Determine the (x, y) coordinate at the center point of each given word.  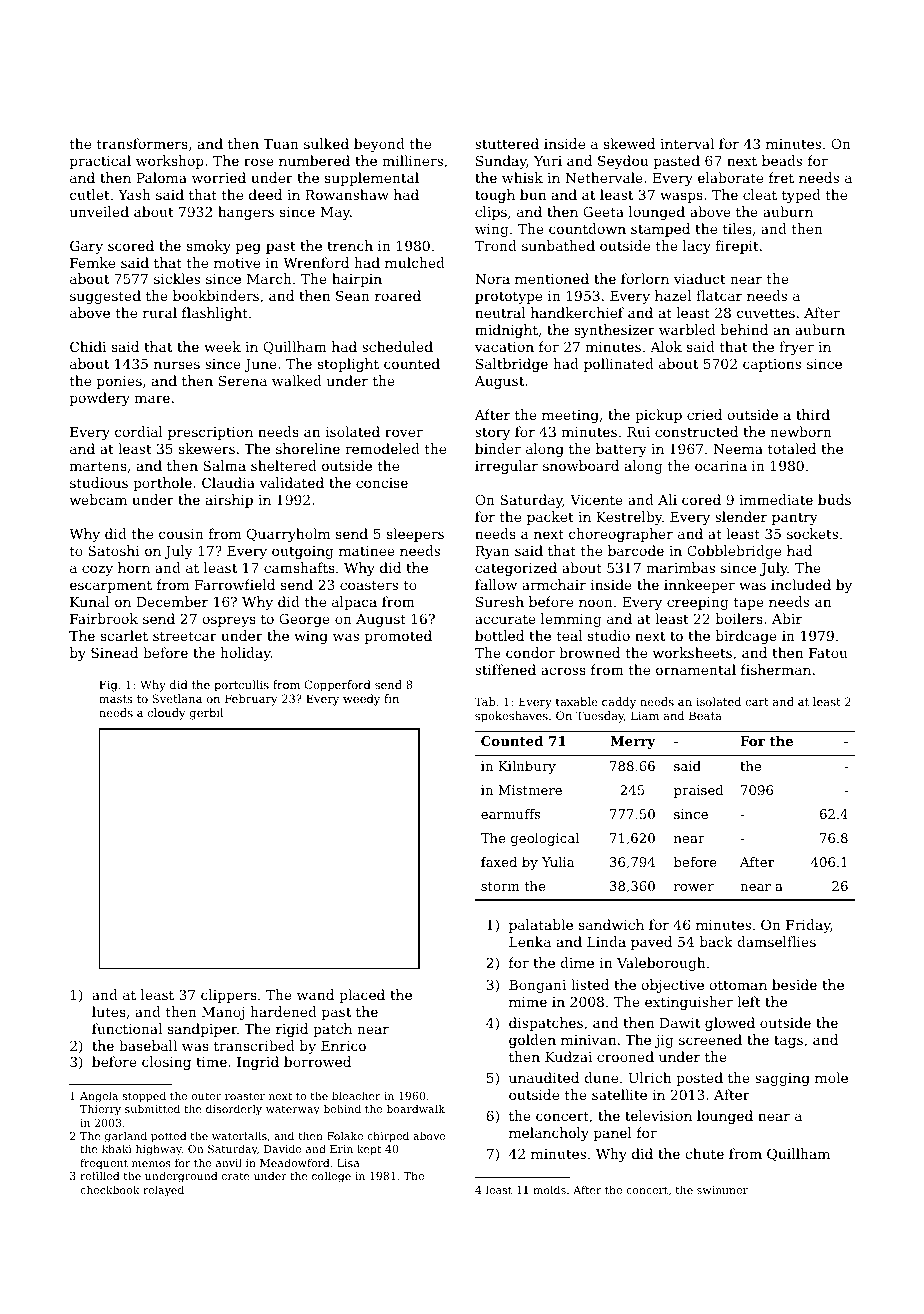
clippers (229, 996)
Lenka (530, 941)
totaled (792, 448)
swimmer (722, 1190)
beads (782, 160)
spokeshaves (511, 717)
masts (116, 699)
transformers (142, 143)
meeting (570, 416)
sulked (326, 143)
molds (549, 1189)
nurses (177, 365)
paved (651, 943)
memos (151, 1164)
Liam (645, 715)
